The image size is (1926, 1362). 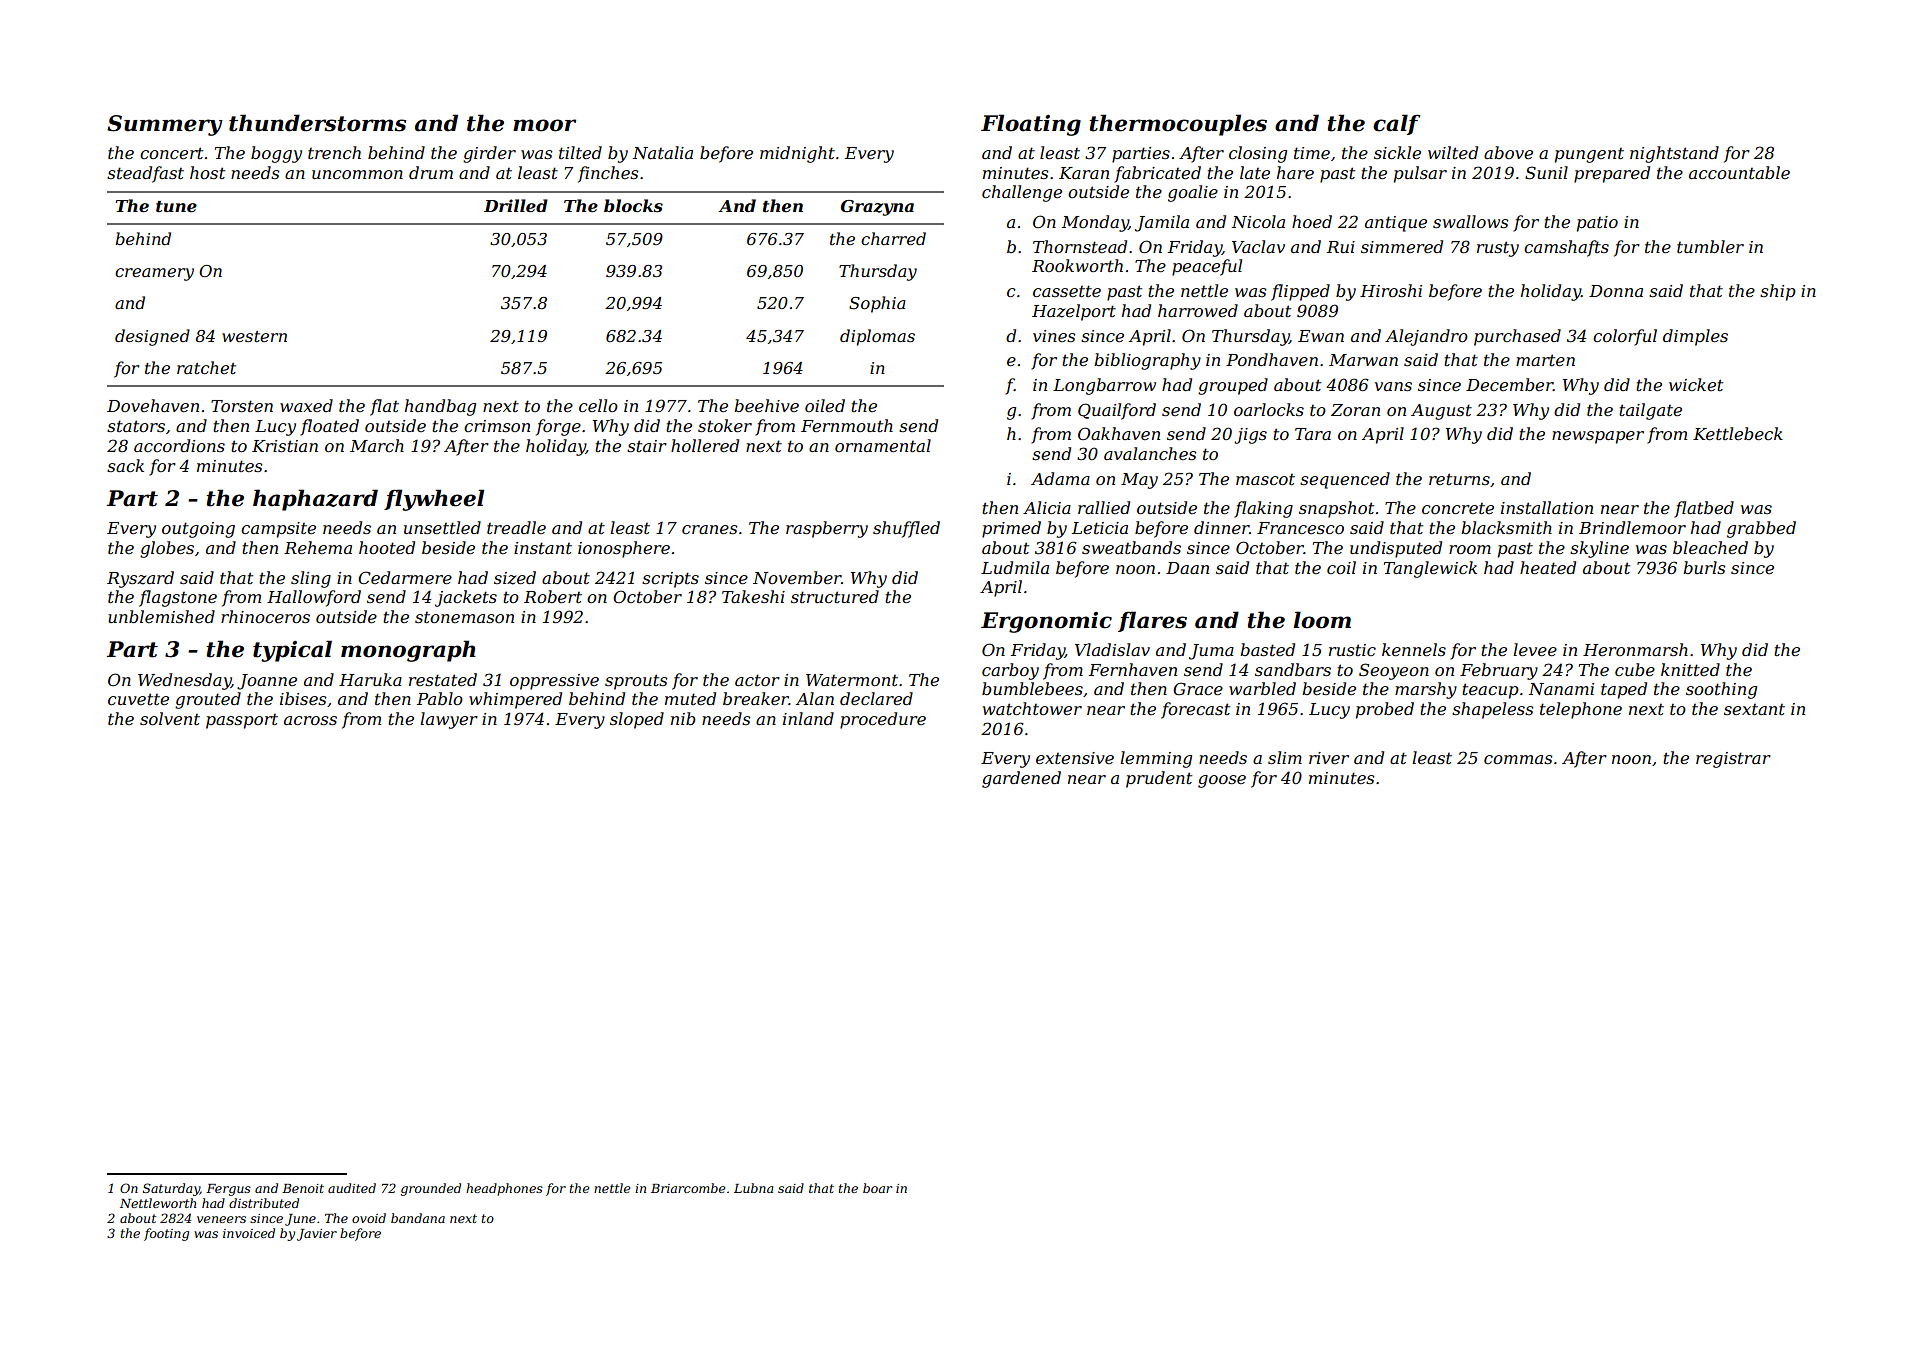 What do you see at coordinates (637, 720) in the document?
I see `sloped` at bounding box center [637, 720].
